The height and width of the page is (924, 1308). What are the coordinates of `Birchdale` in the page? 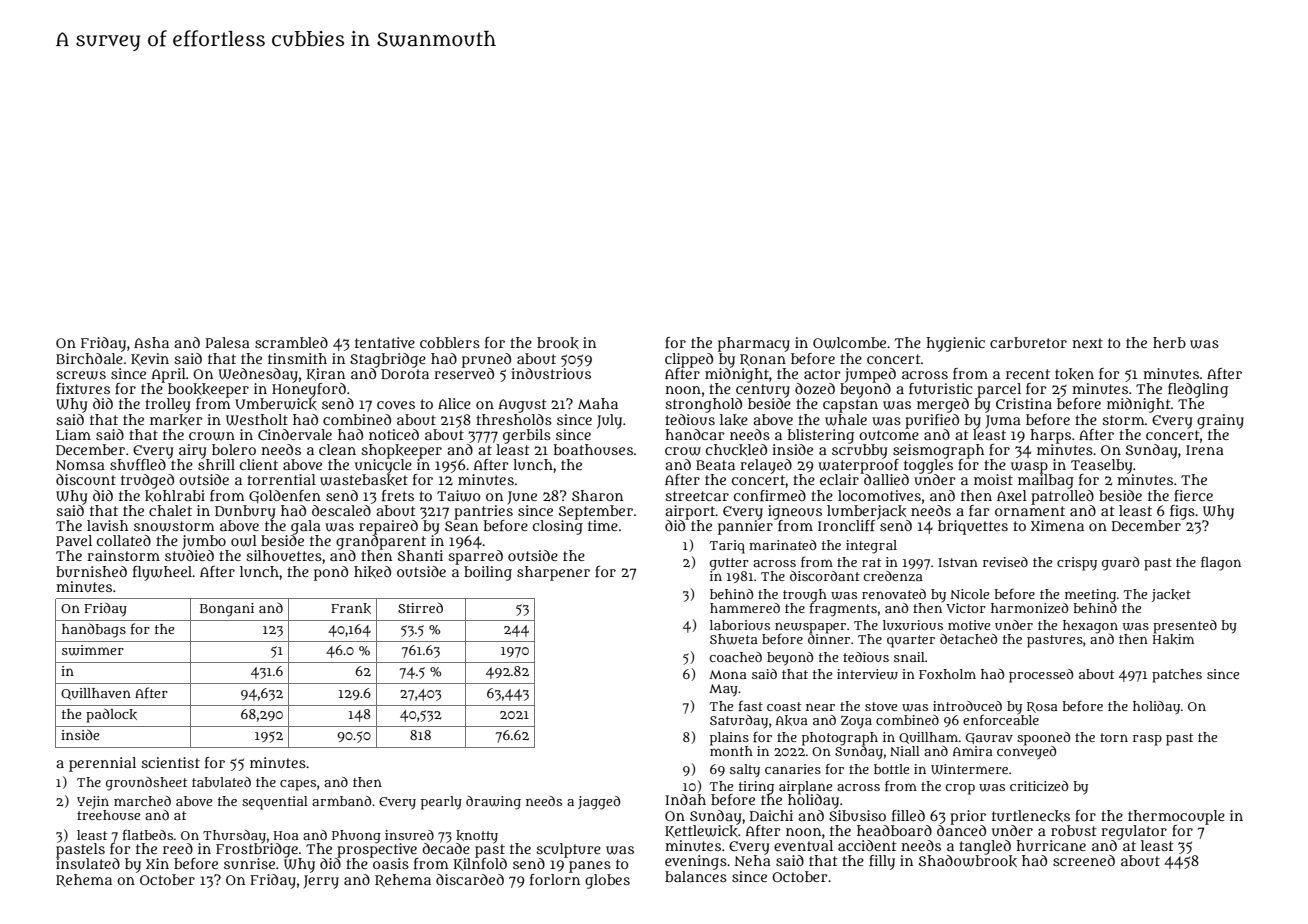 It's located at (89, 358).
